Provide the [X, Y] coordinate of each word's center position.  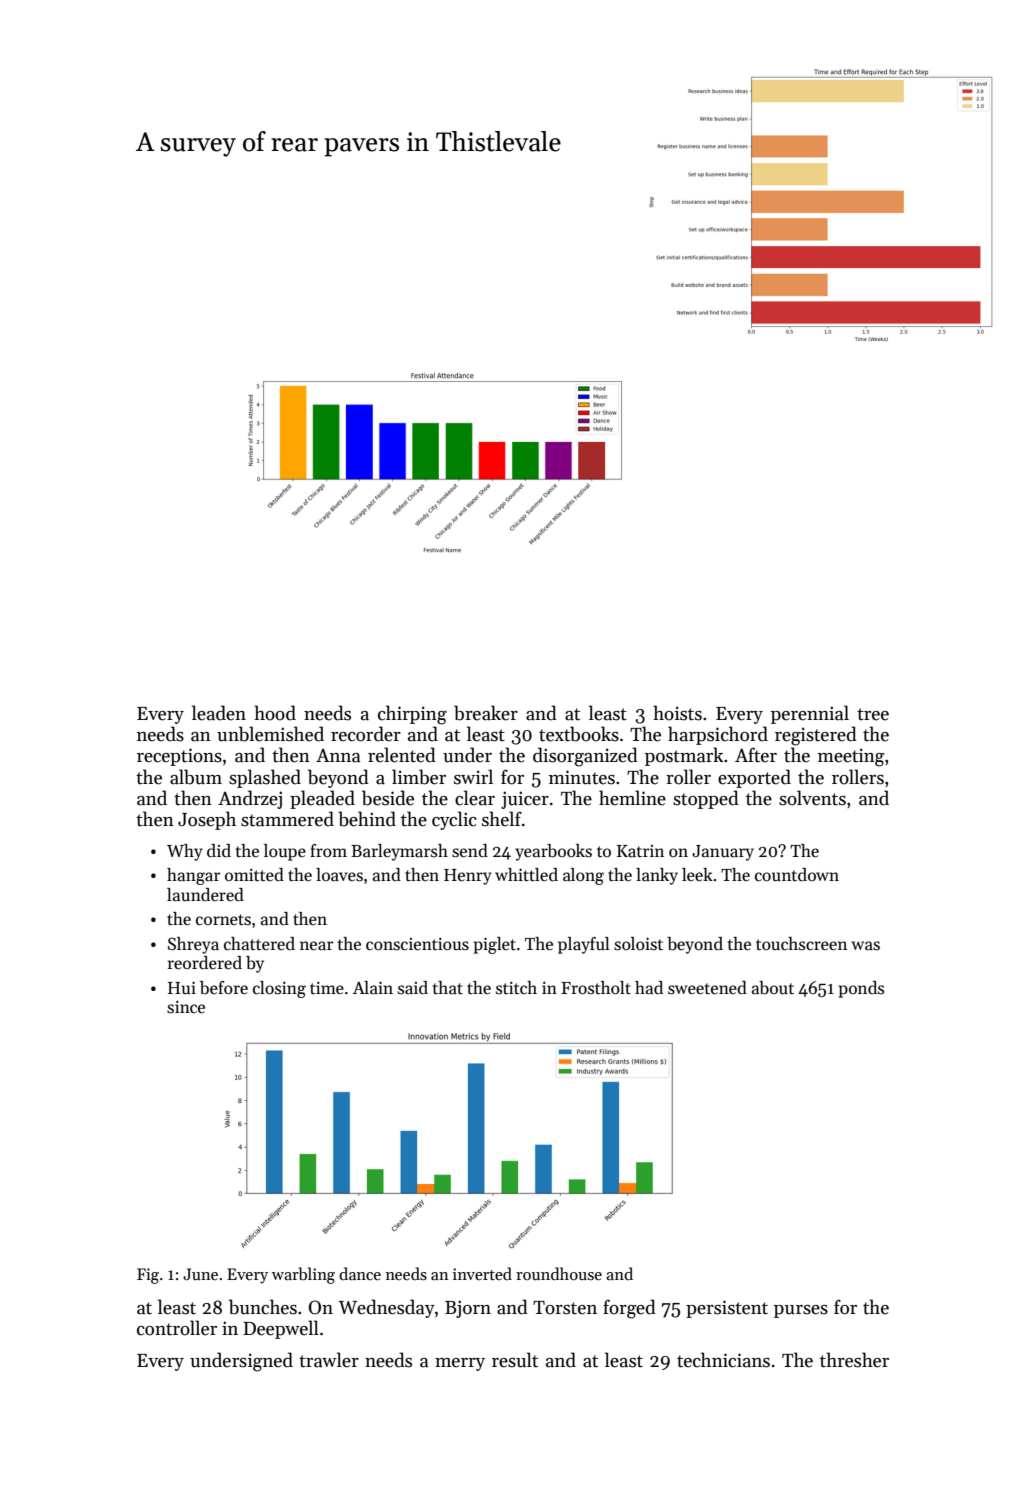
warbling [303, 1275]
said [413, 988]
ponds [861, 989]
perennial [810, 714]
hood [275, 713]
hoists [677, 713]
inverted [482, 1273]
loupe [285, 852]
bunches [263, 1307]
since [186, 1007]
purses [801, 1311]
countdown [797, 875]
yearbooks [553, 852]
